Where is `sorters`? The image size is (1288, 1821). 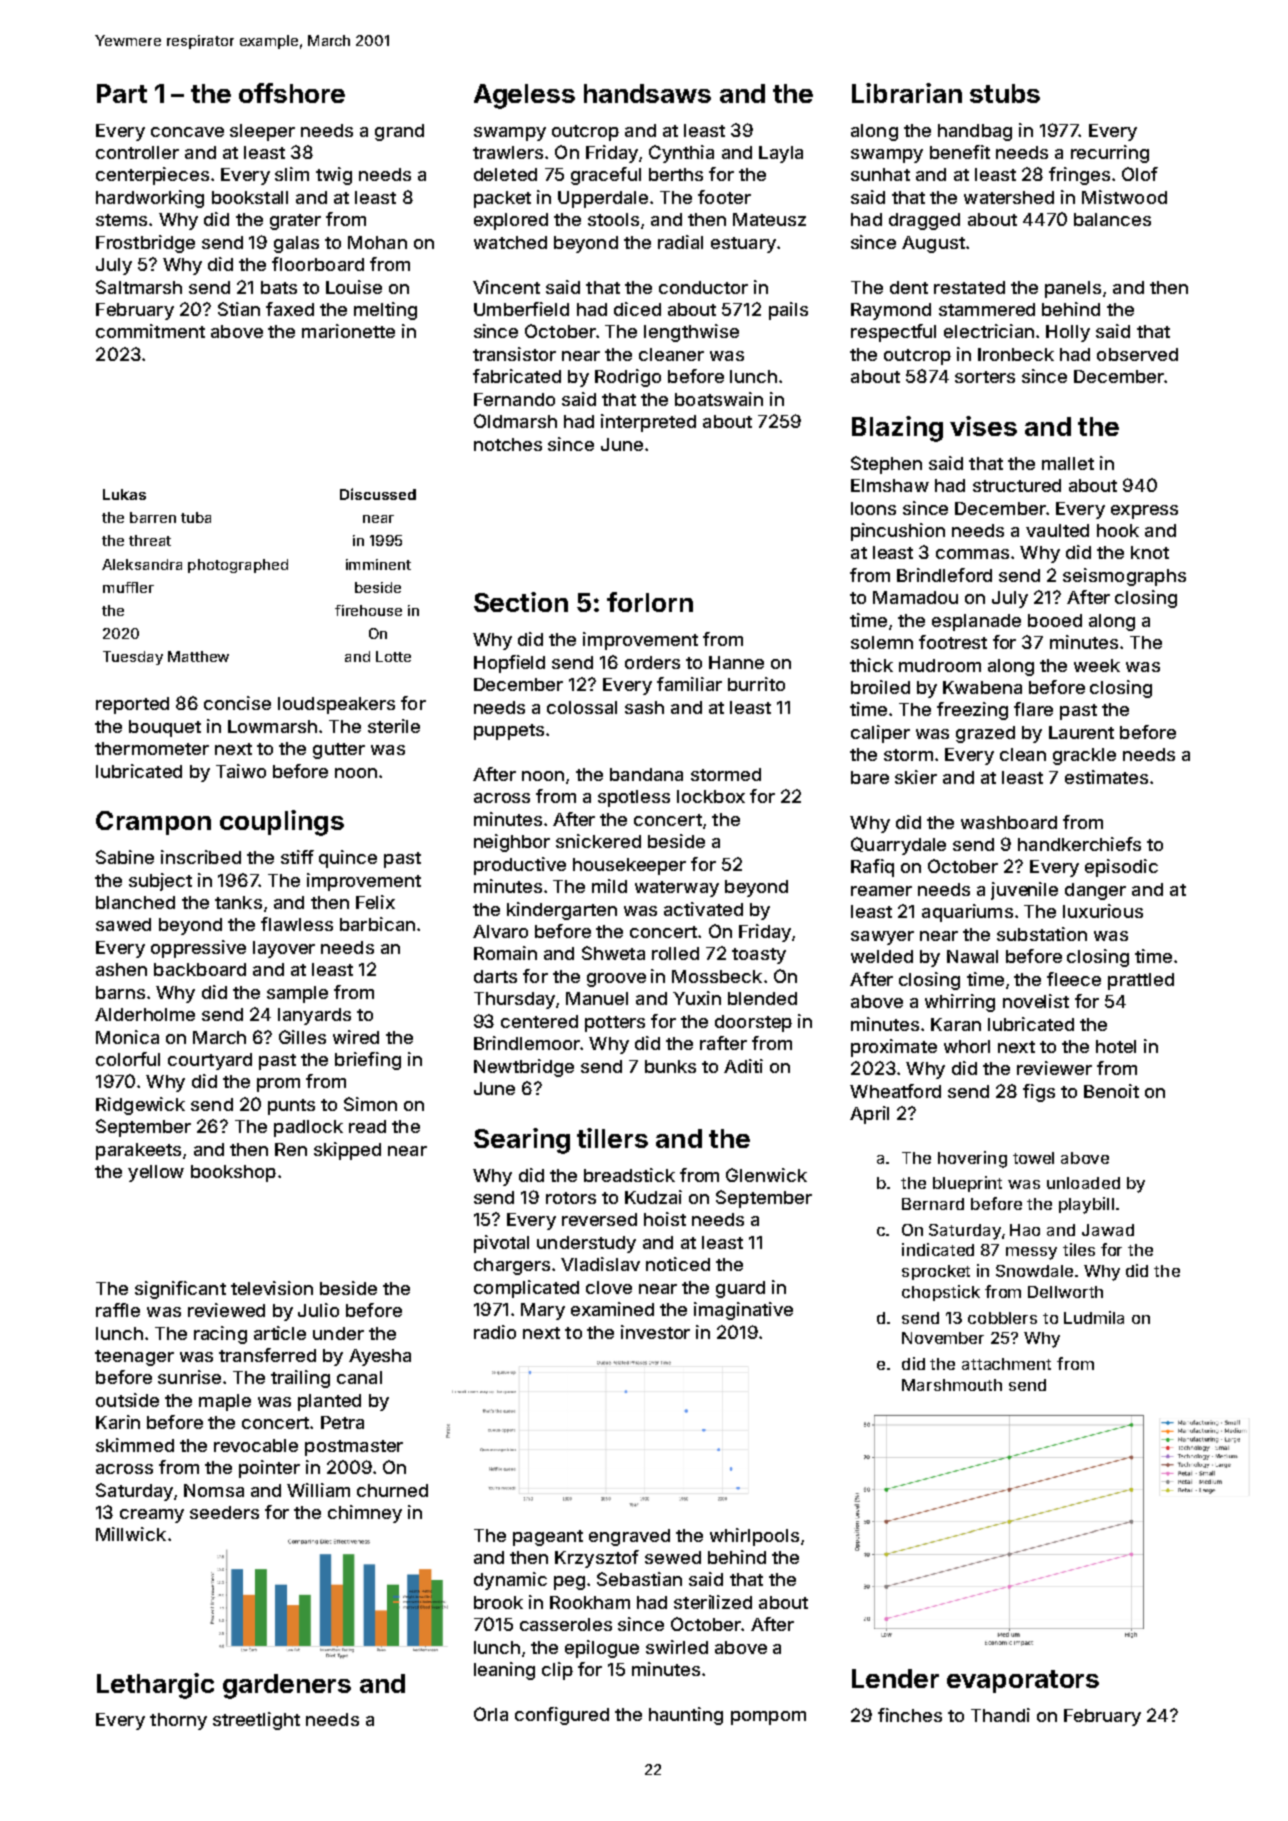 sorters is located at coordinates (985, 377).
